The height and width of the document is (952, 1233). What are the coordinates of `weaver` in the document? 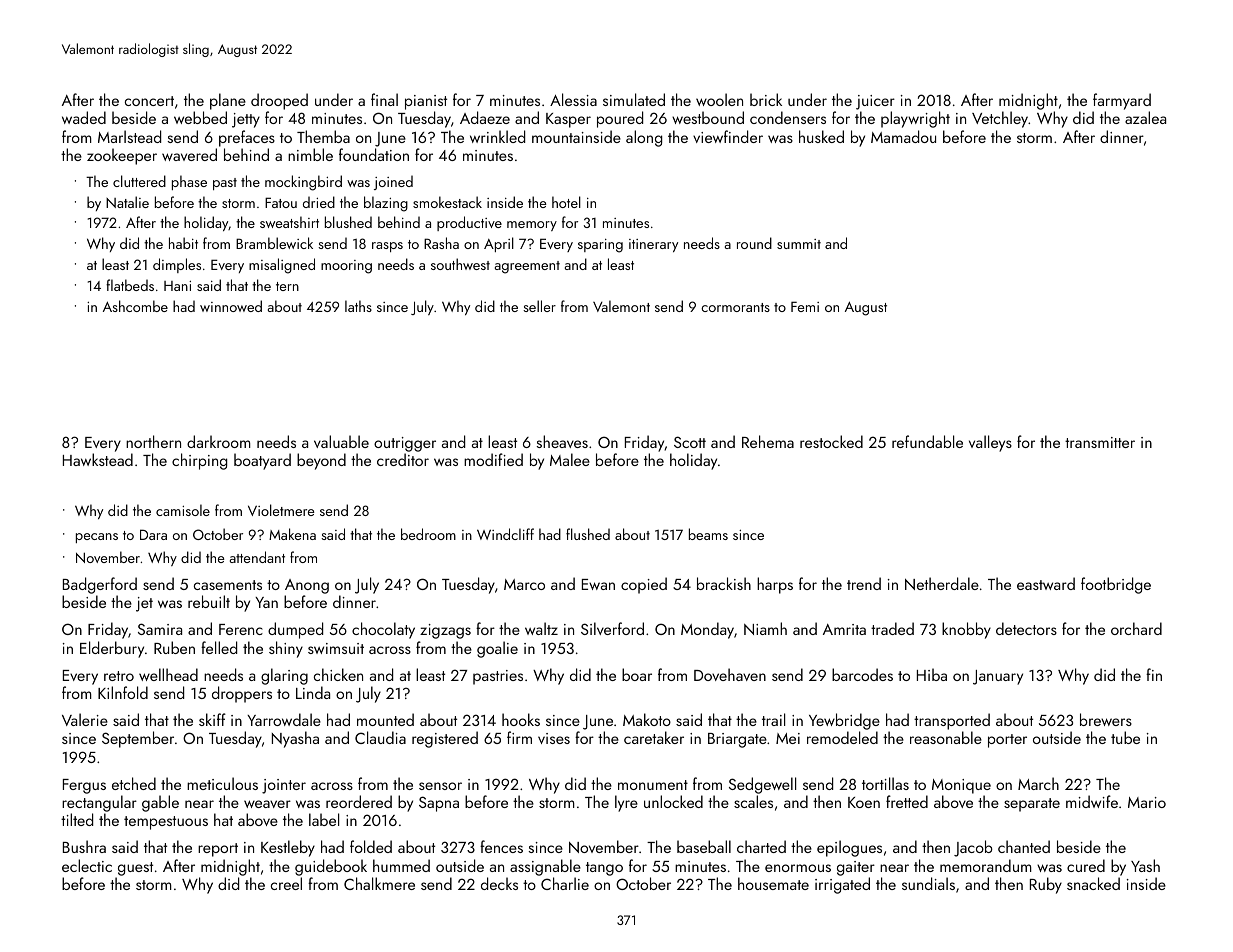 It's located at (267, 804).
